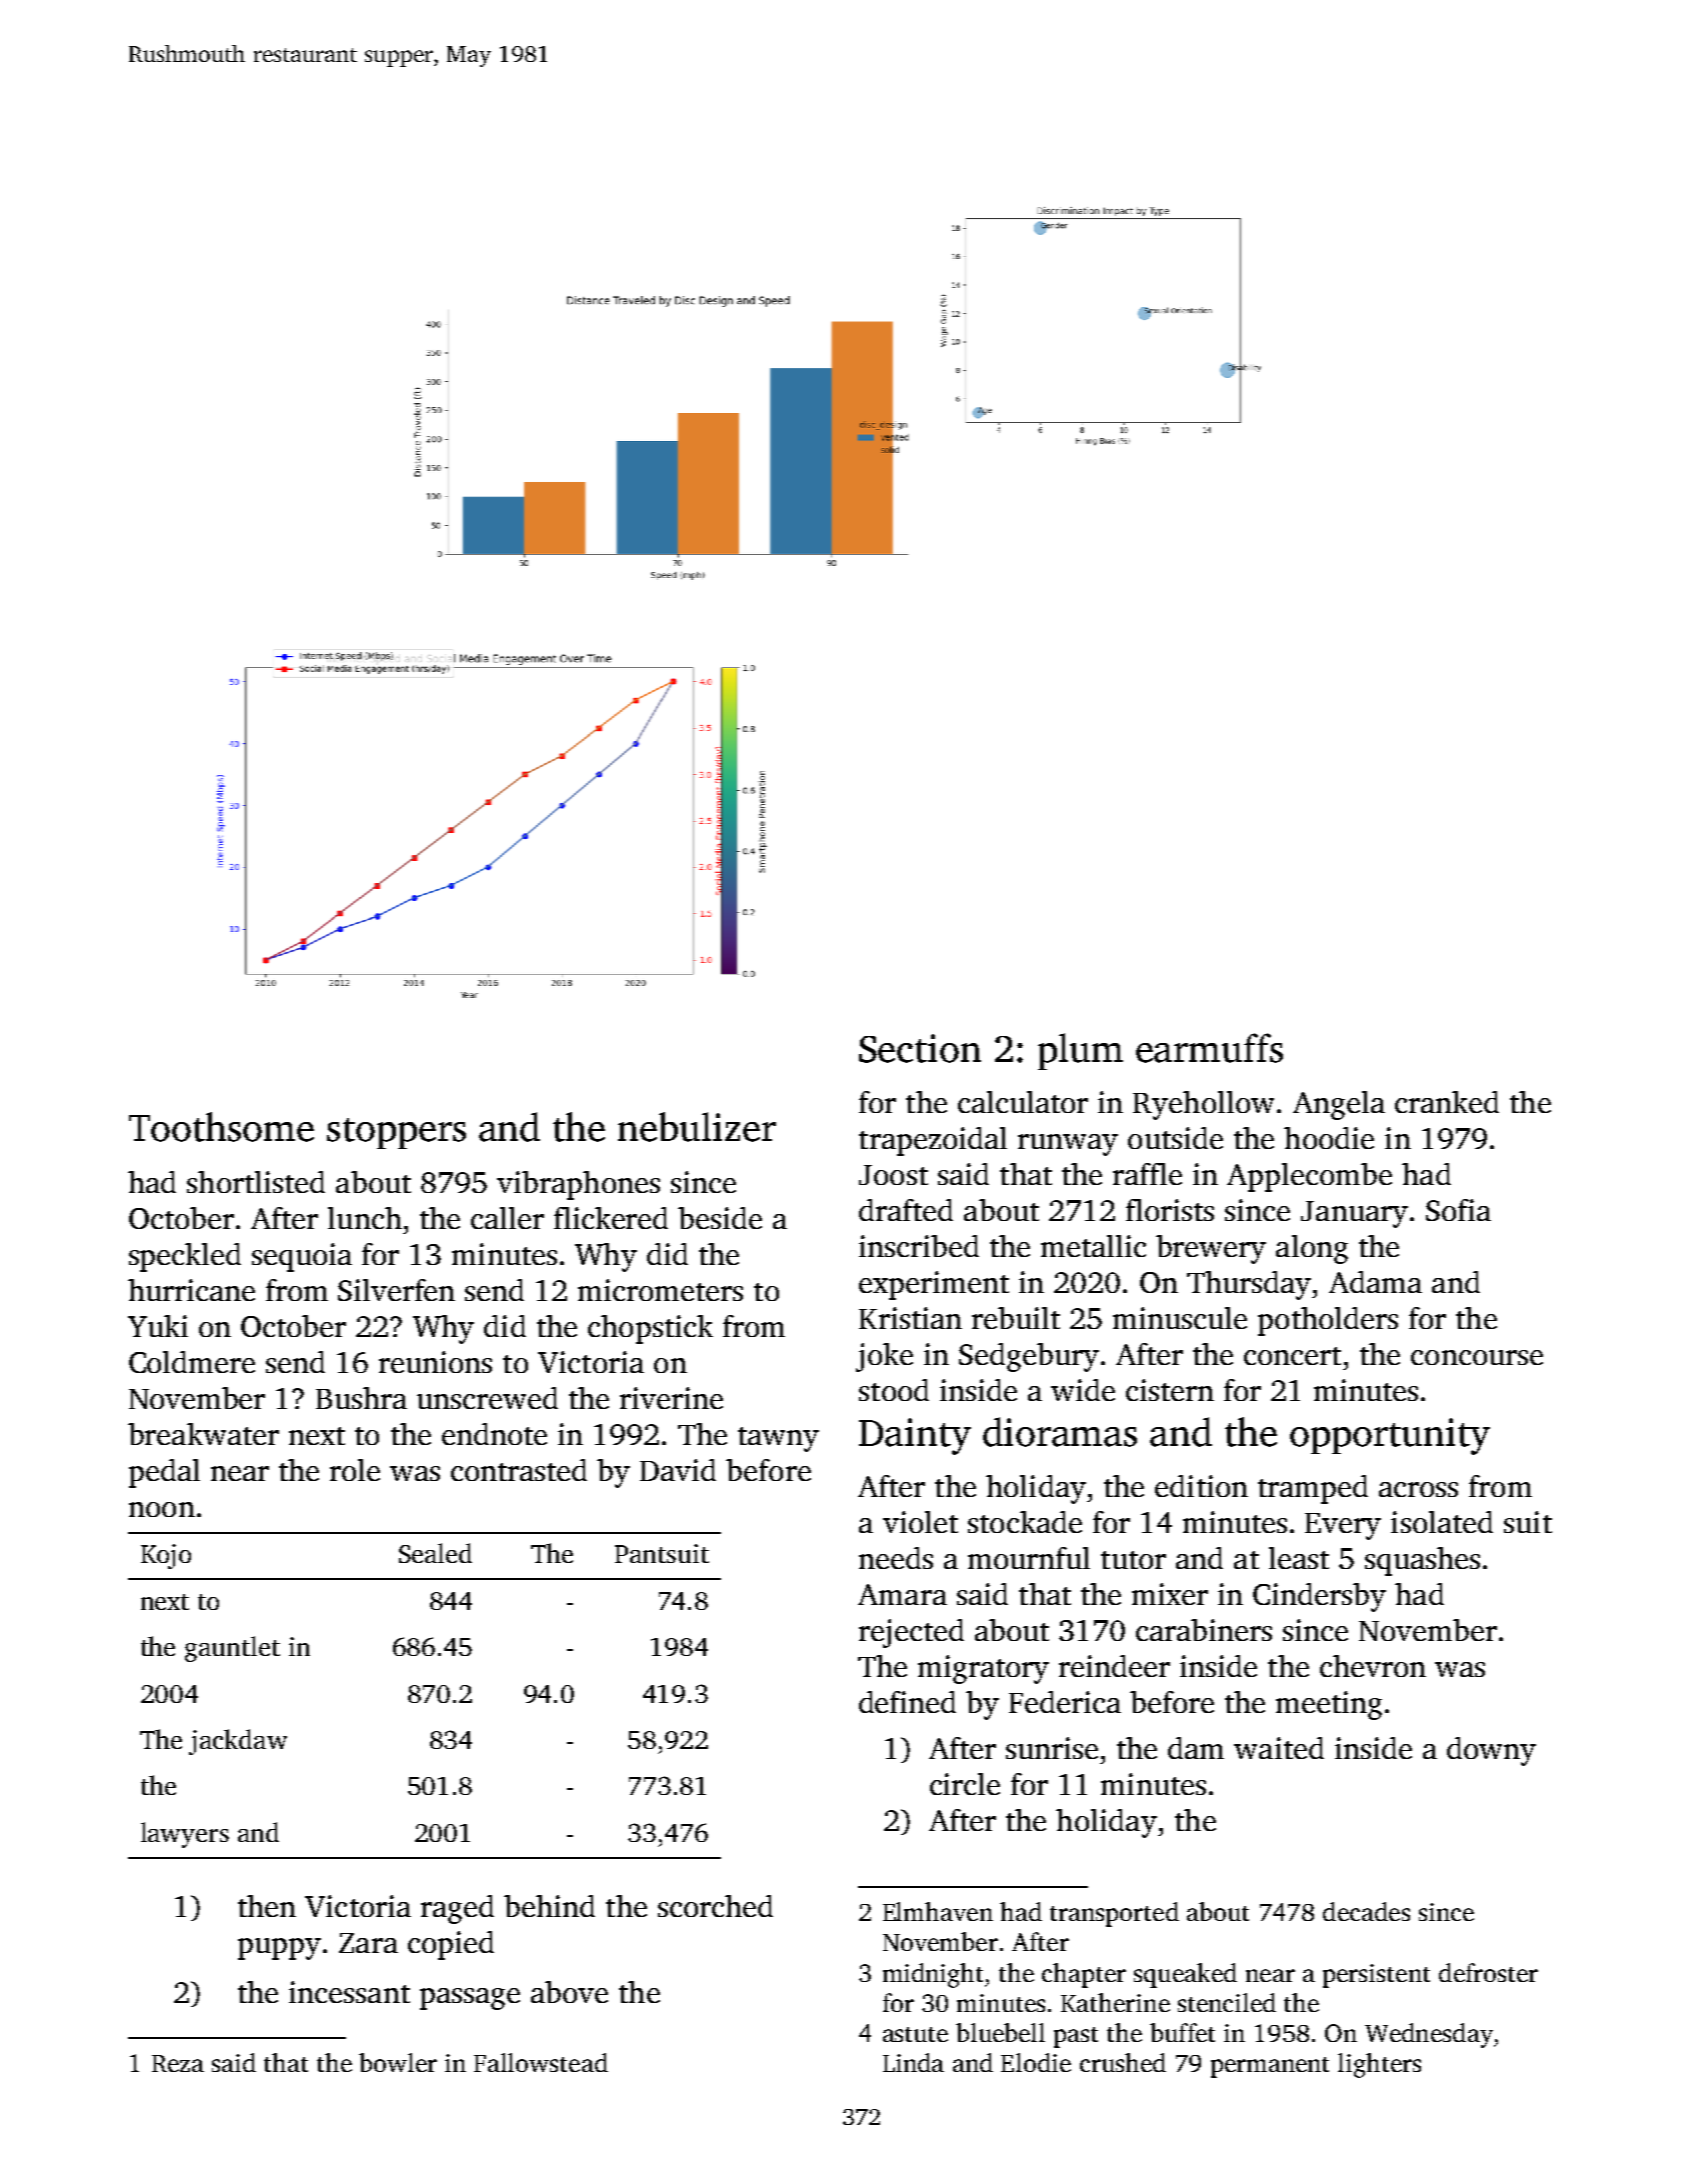 This screenshot has height=2178, width=1683. What do you see at coordinates (541, 2062) in the screenshot?
I see `Fallowstead` at bounding box center [541, 2062].
